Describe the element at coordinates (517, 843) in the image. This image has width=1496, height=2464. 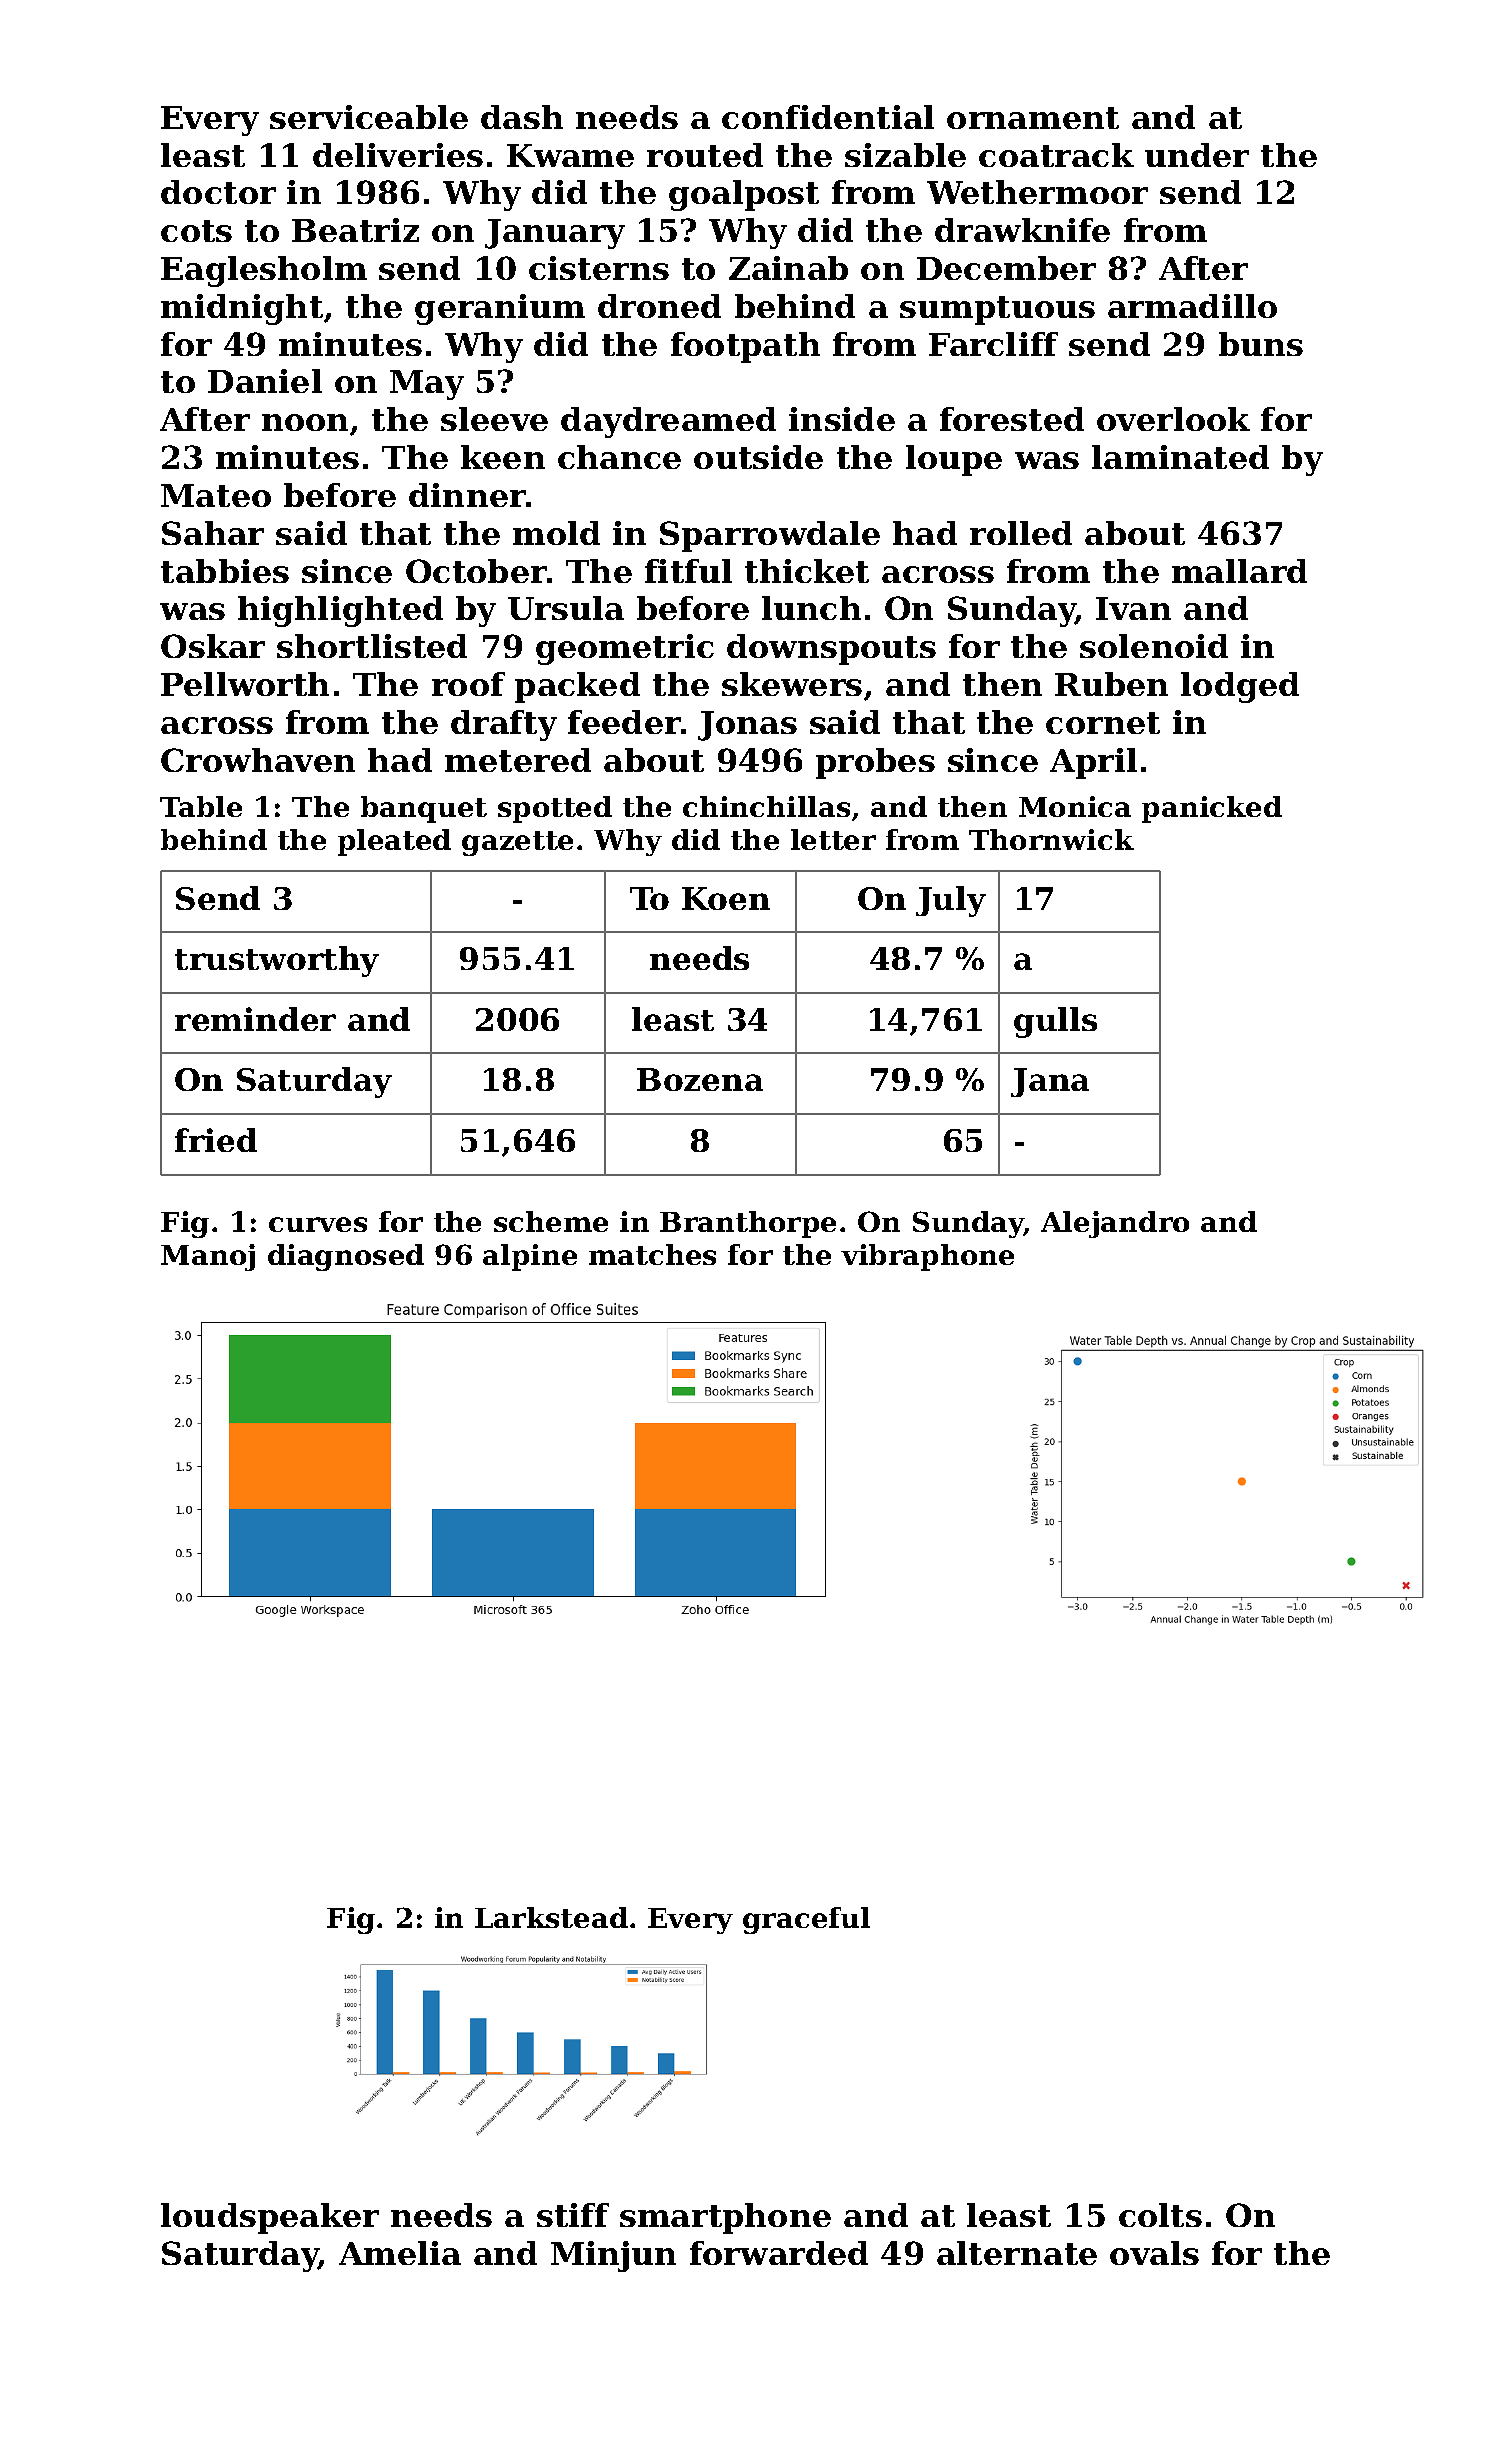
I see `gazette` at that location.
